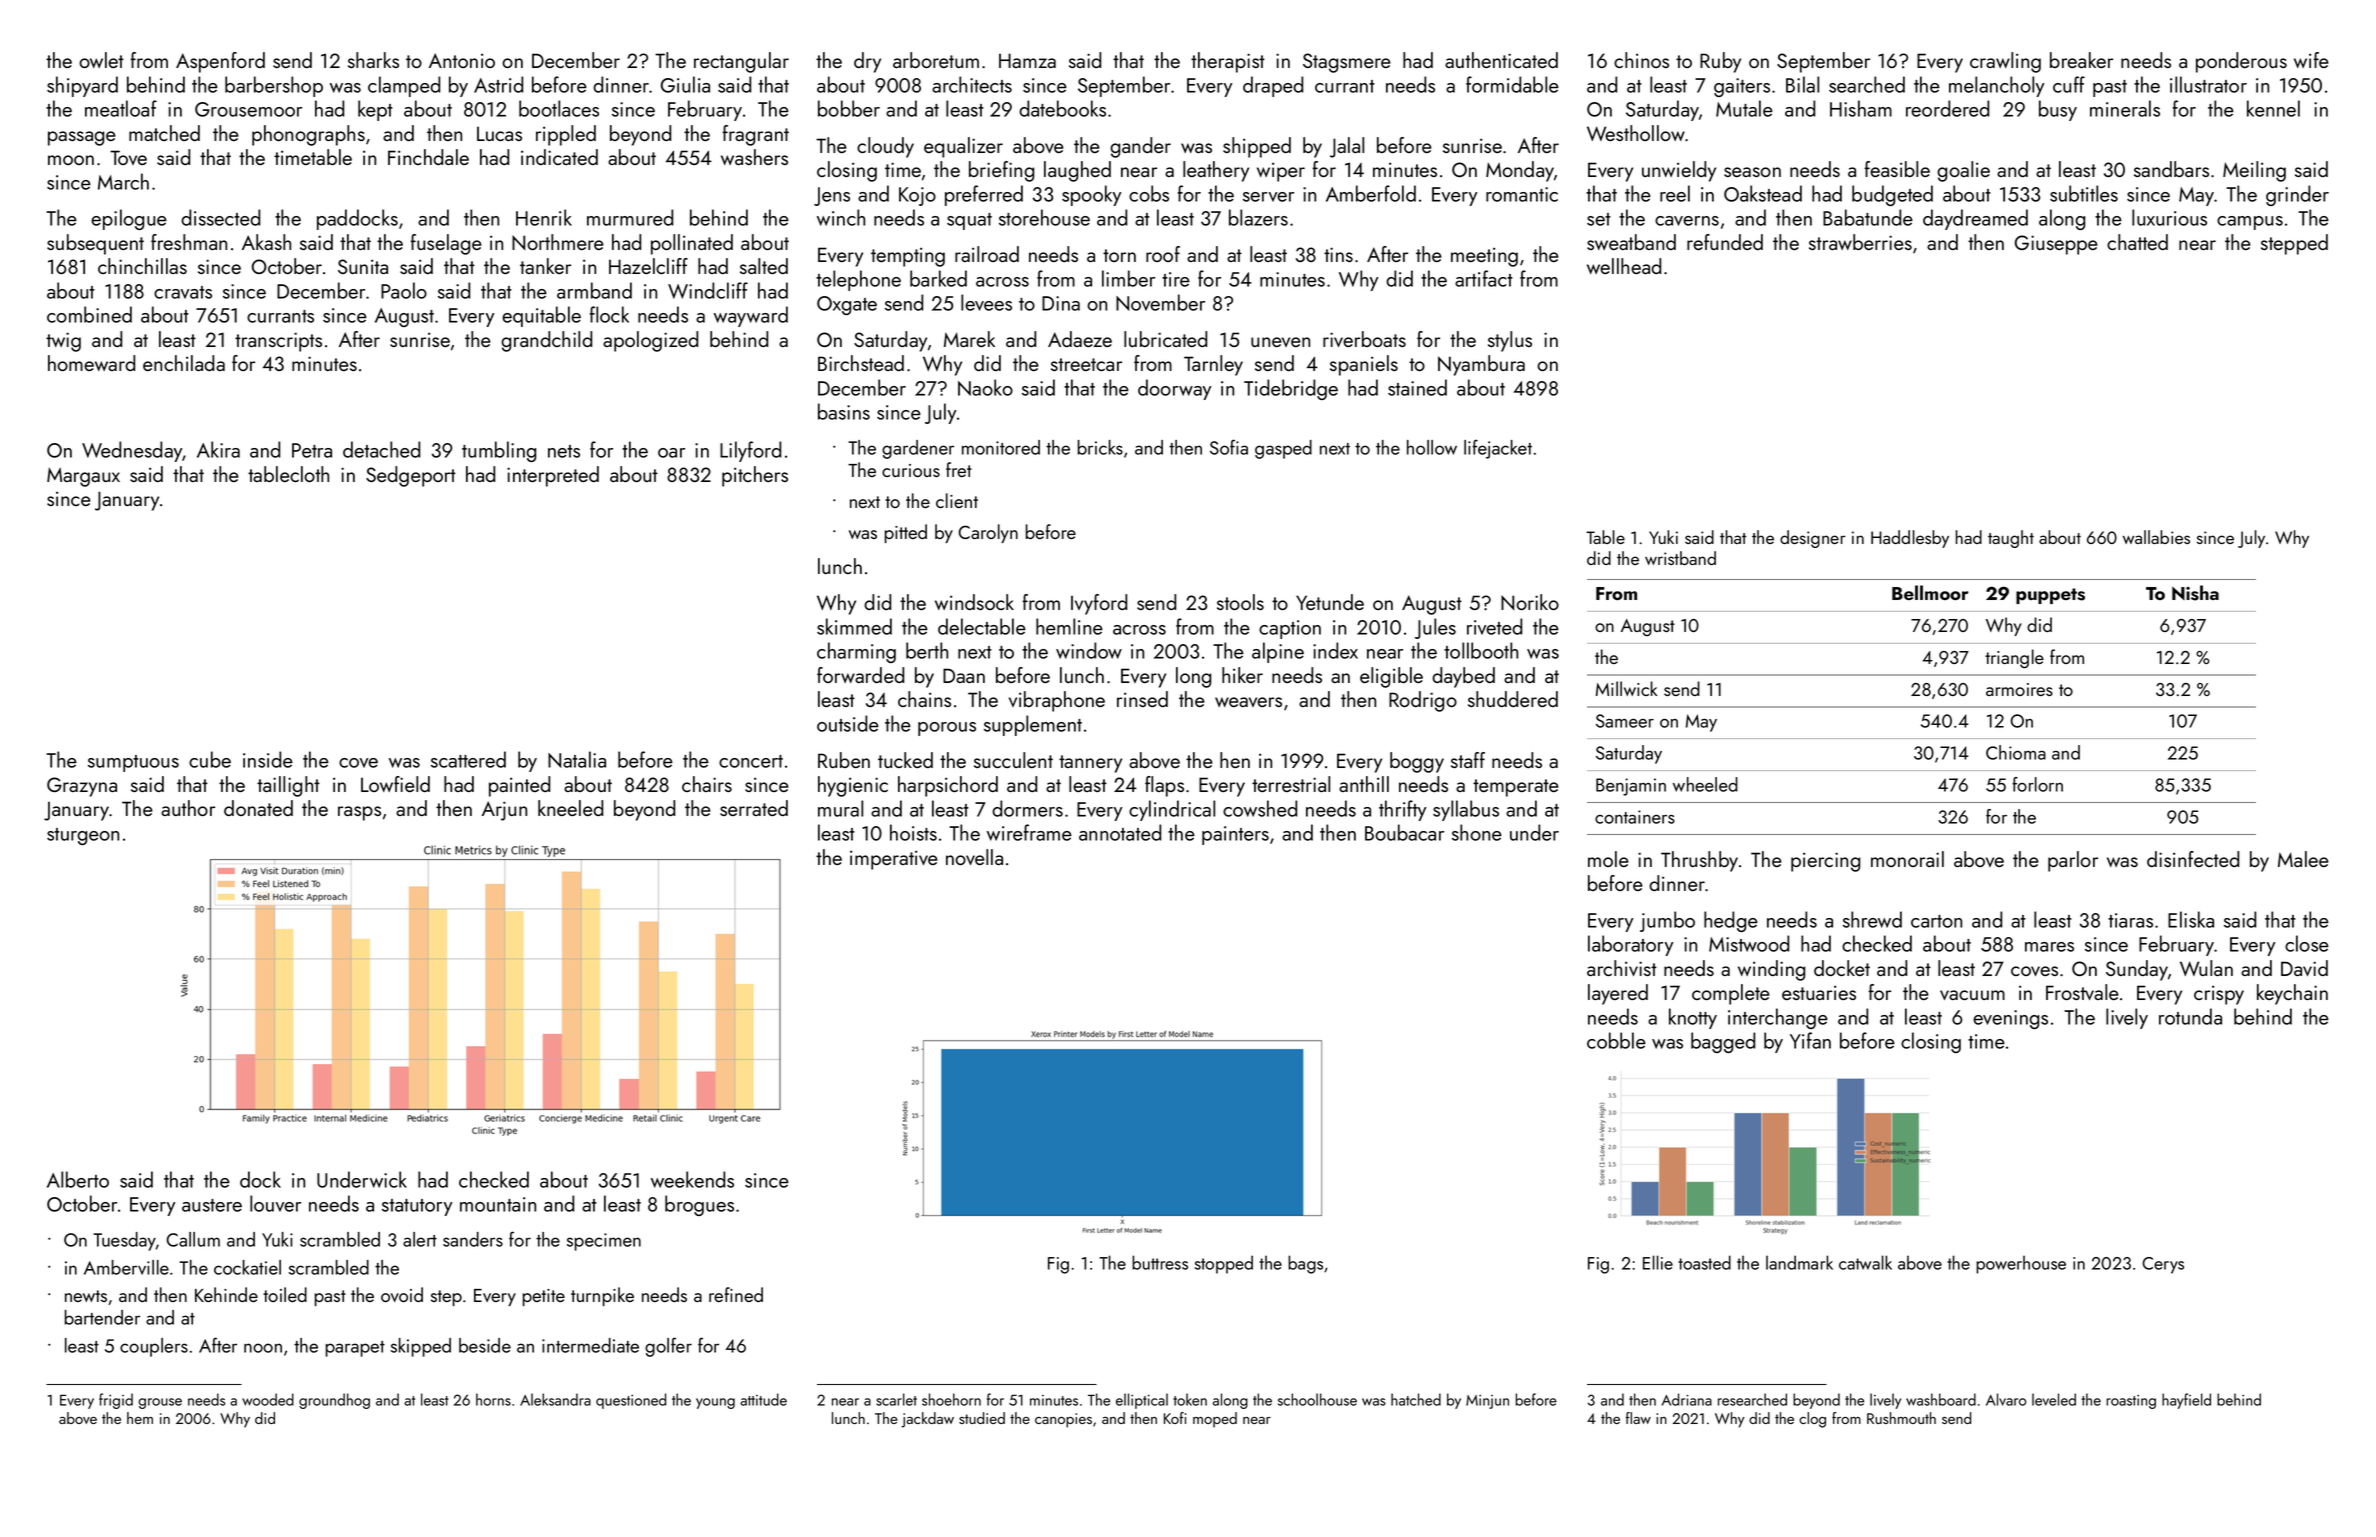 The width and height of the page is (2376, 1537). I want to click on Sedgeport, so click(411, 476).
